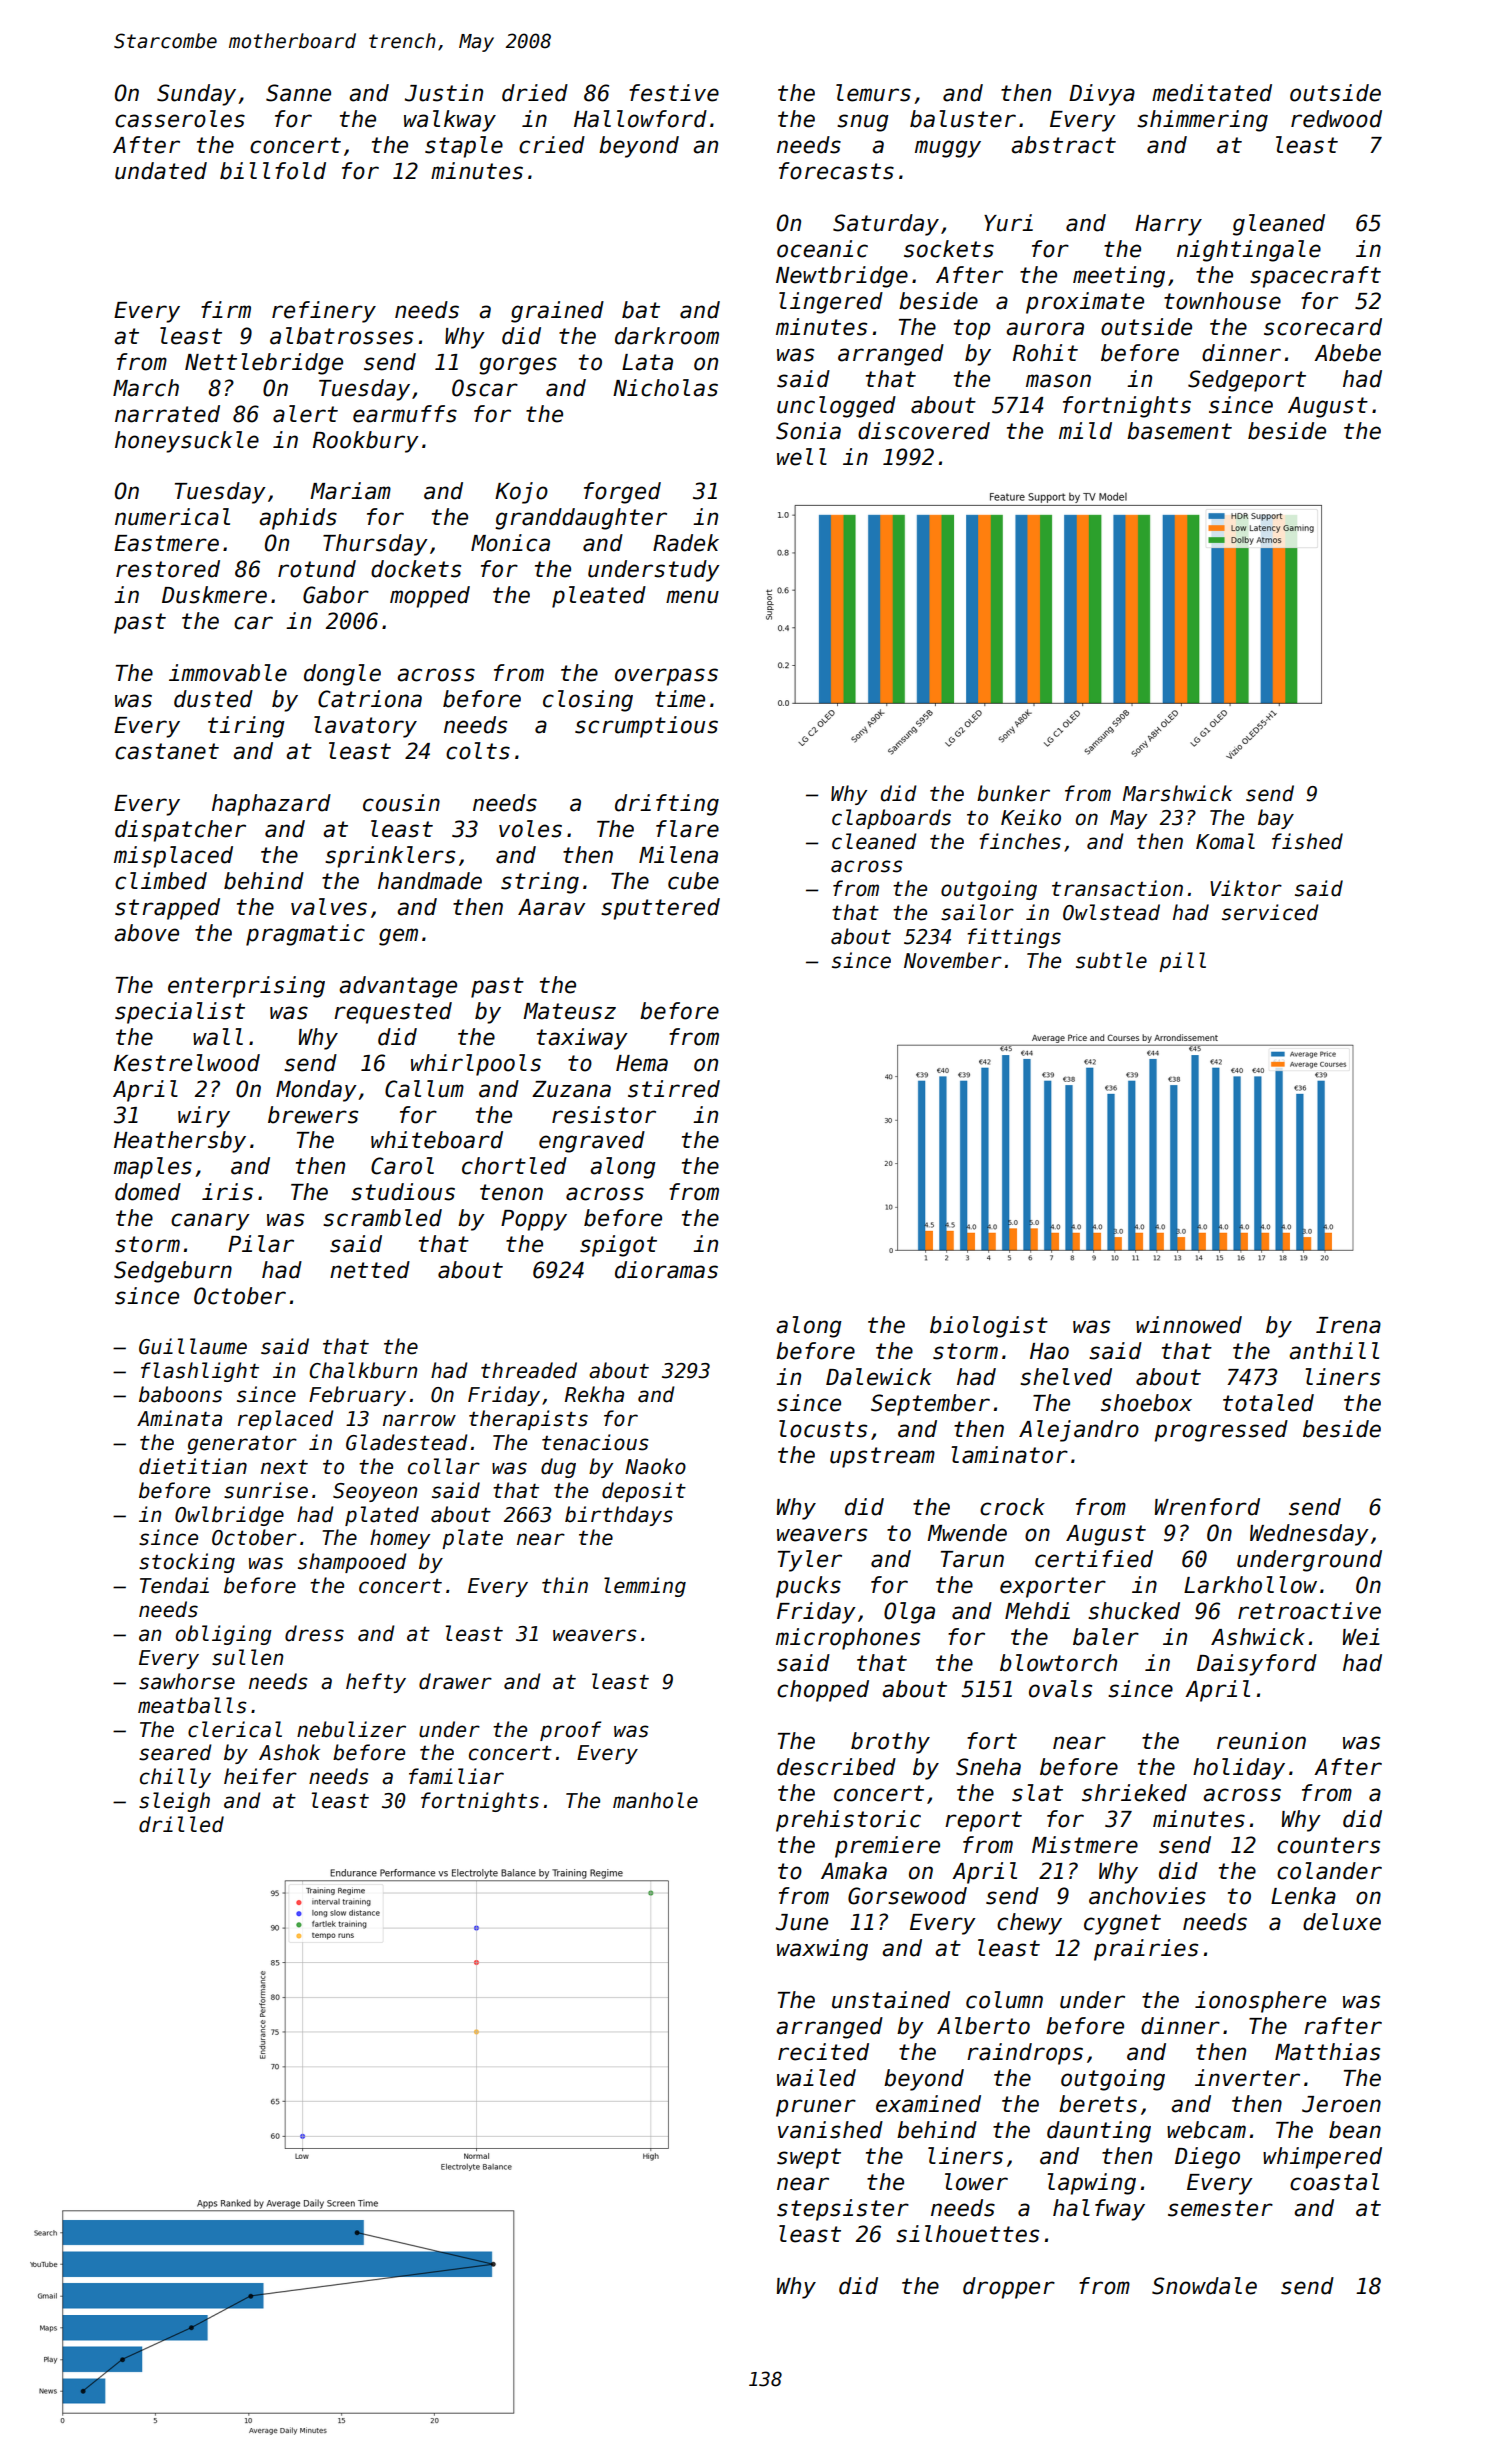 This screenshot has width=1496, height=2464. What do you see at coordinates (843, 2210) in the screenshot?
I see `stepsister` at bounding box center [843, 2210].
